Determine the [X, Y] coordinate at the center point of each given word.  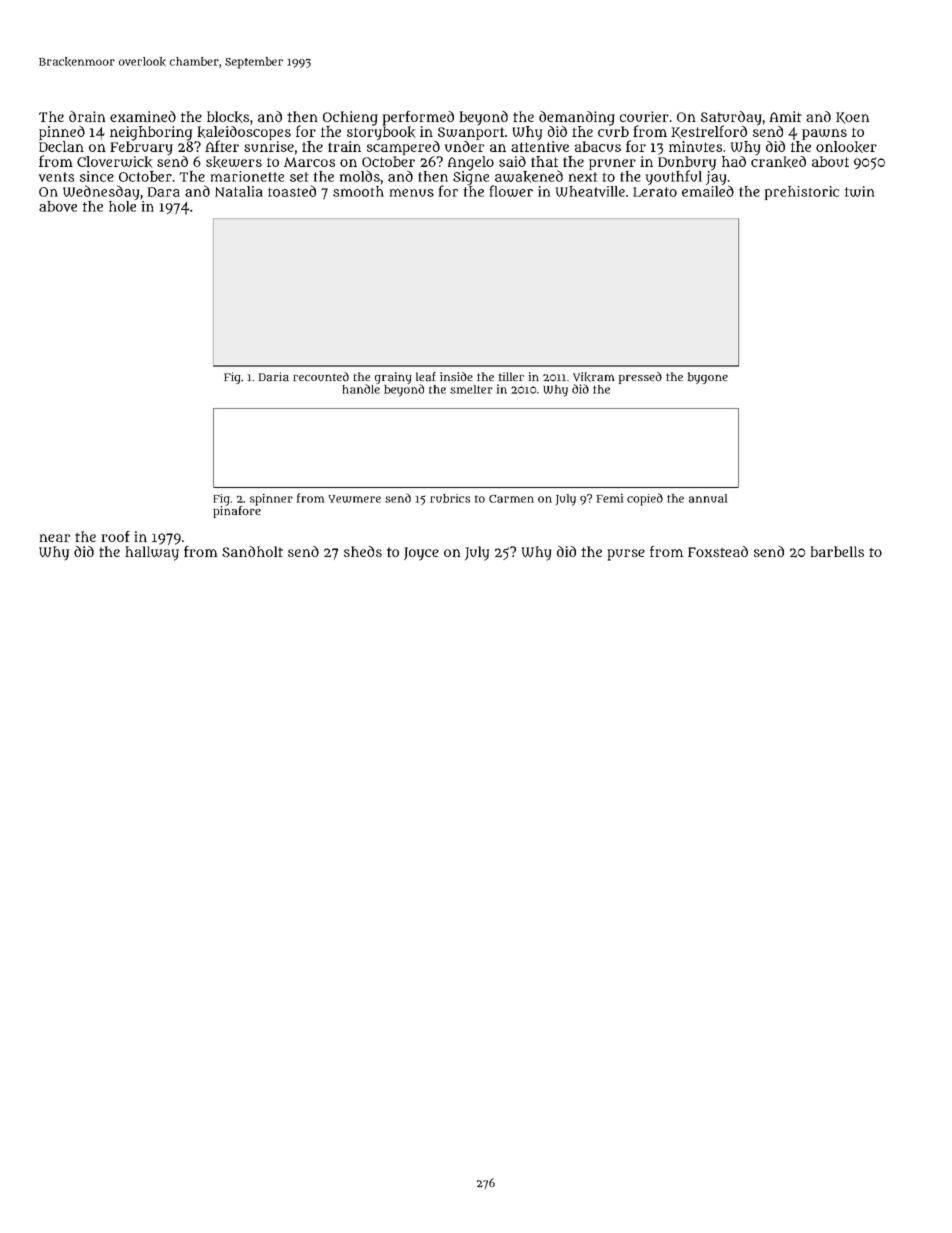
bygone [708, 378]
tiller [511, 376]
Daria [274, 377]
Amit [786, 116]
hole [122, 206]
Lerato [655, 192]
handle [361, 389]
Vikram [593, 377]
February [141, 148]
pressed [640, 378]
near [55, 538]
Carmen [511, 499]
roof [116, 536]
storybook [381, 133]
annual [708, 498]
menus [412, 192]
